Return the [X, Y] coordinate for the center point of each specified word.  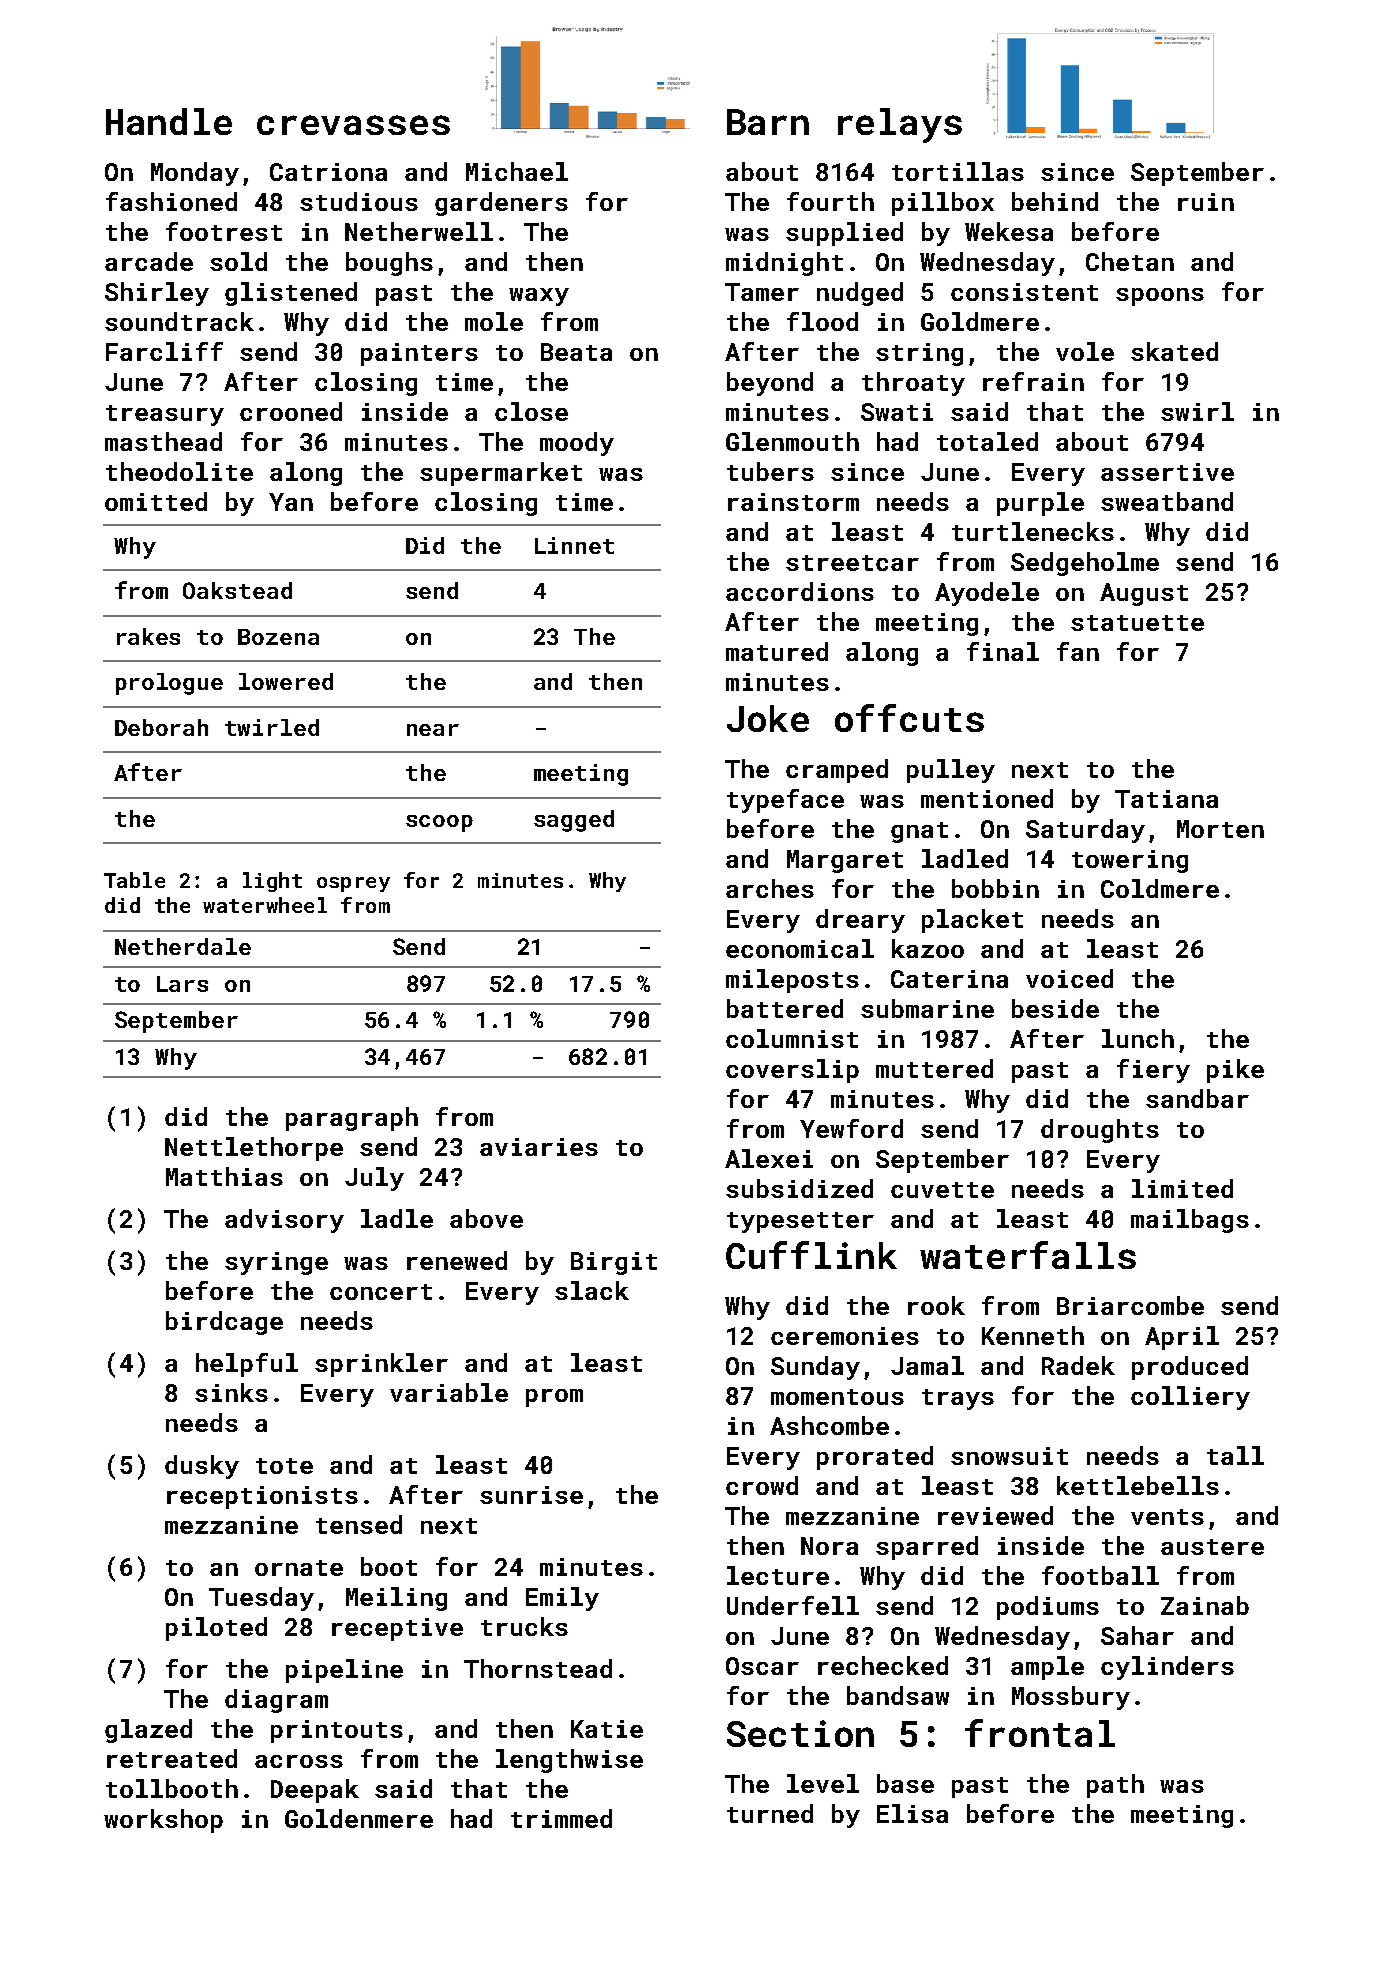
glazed [148, 1731]
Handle [169, 121]
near [433, 730]
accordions [800, 591]
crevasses [353, 125]
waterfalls [1028, 1255]
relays [900, 125]
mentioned [987, 798]
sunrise [531, 1495]
